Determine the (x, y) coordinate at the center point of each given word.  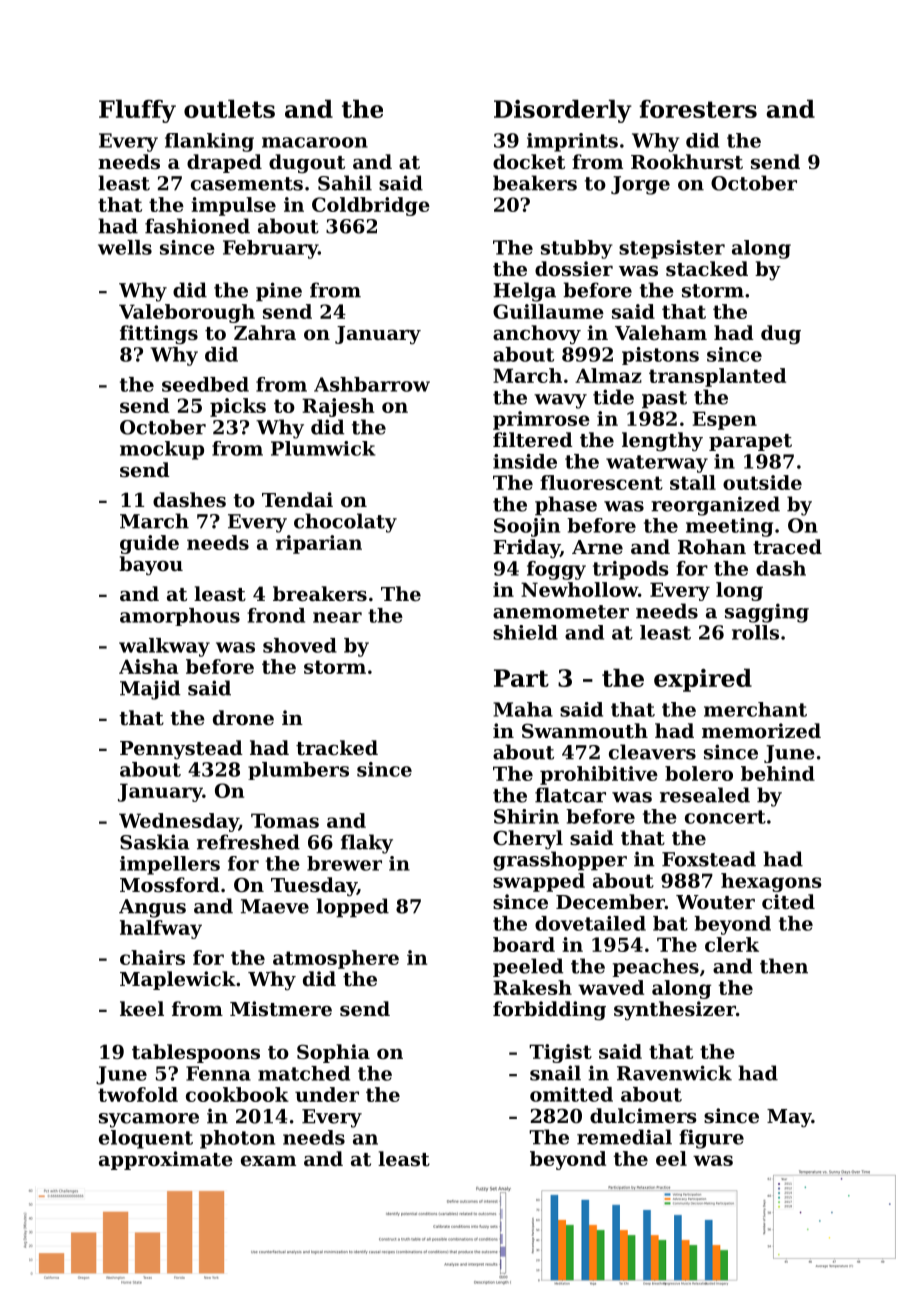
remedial (624, 1137)
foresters (698, 109)
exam (268, 1161)
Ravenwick (674, 1073)
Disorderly (563, 111)
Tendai (297, 499)
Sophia (333, 1053)
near (337, 617)
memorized (761, 730)
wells (125, 247)
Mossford (170, 885)
